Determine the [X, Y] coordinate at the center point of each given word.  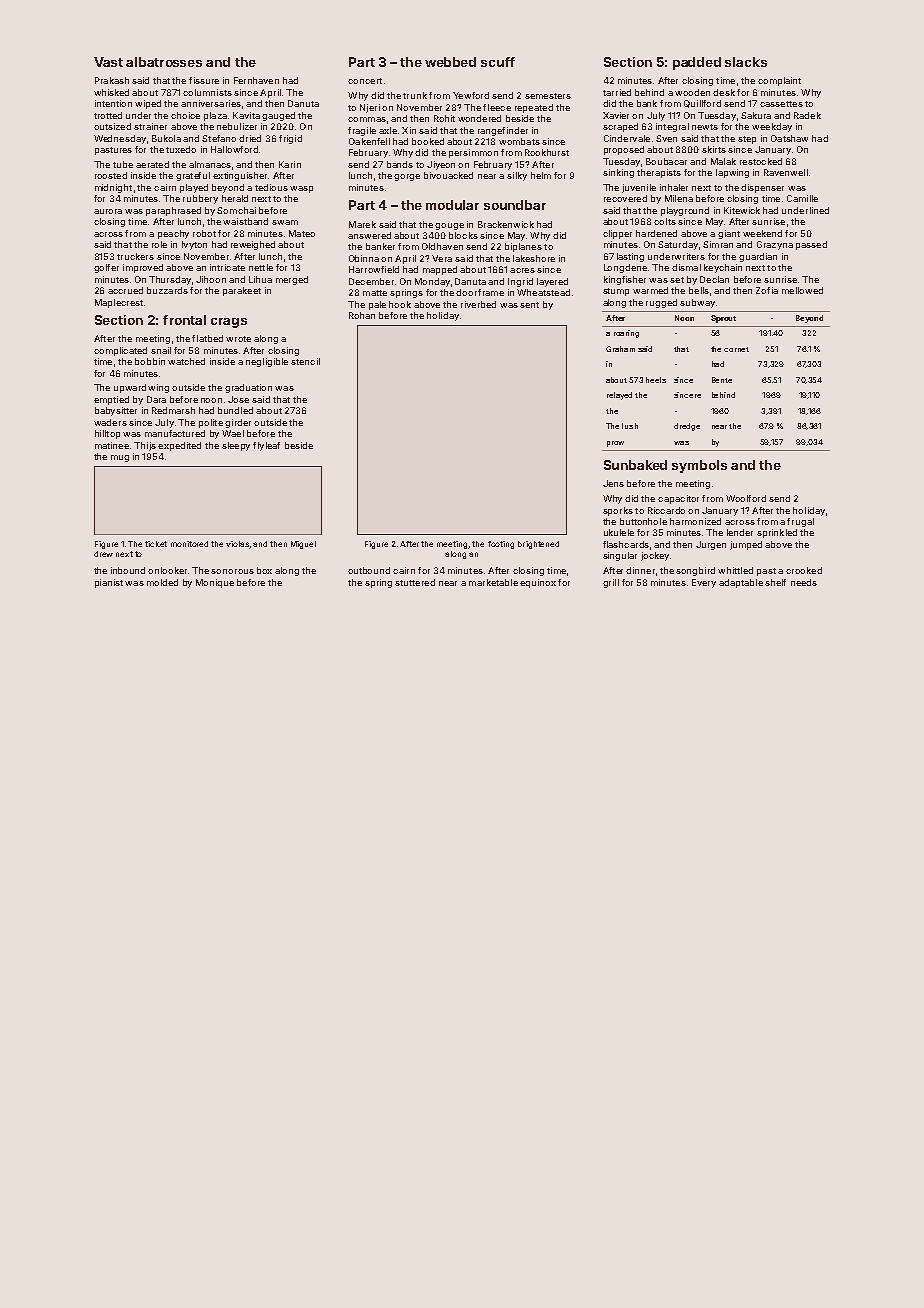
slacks [746, 62]
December [371, 281]
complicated [120, 351]
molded [162, 582]
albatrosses [164, 62]
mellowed [802, 290]
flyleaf [266, 446]
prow [615, 444]
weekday [772, 127]
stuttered [415, 582]
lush [630, 426]
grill [611, 583]
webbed [450, 62]
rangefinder [503, 131]
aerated [152, 164]
